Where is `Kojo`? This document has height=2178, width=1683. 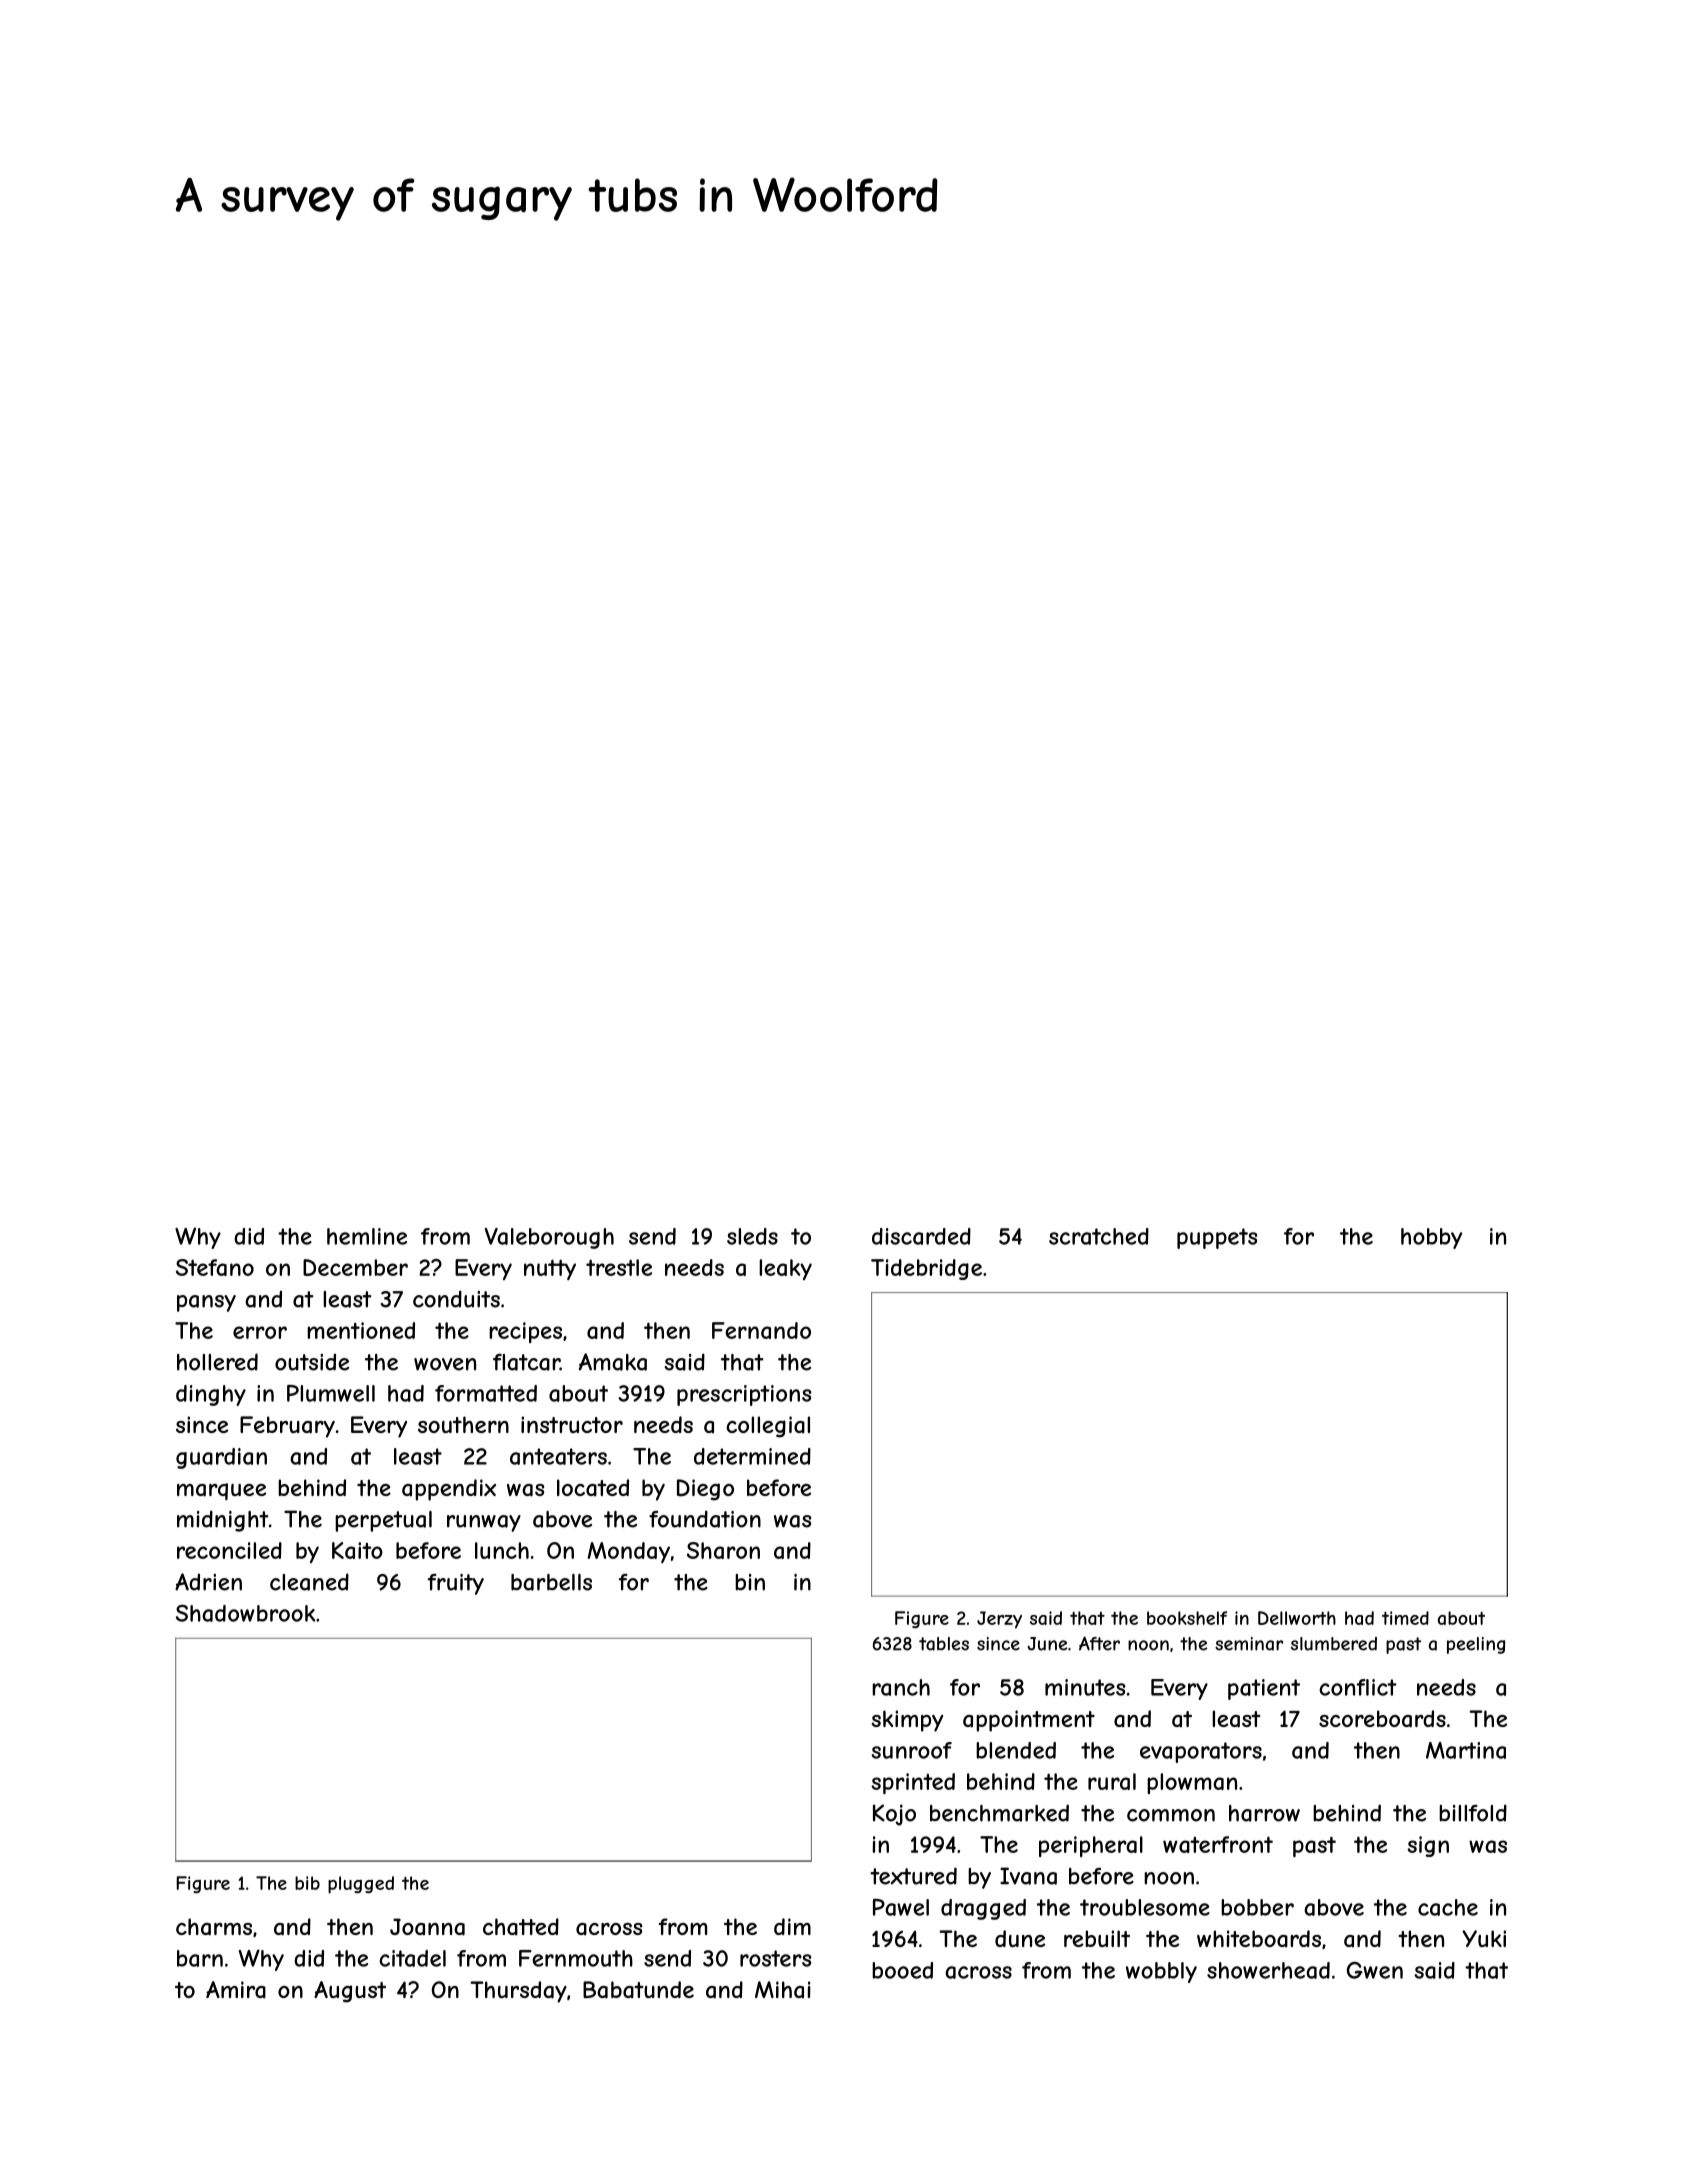 Kojo is located at coordinates (894, 1815).
